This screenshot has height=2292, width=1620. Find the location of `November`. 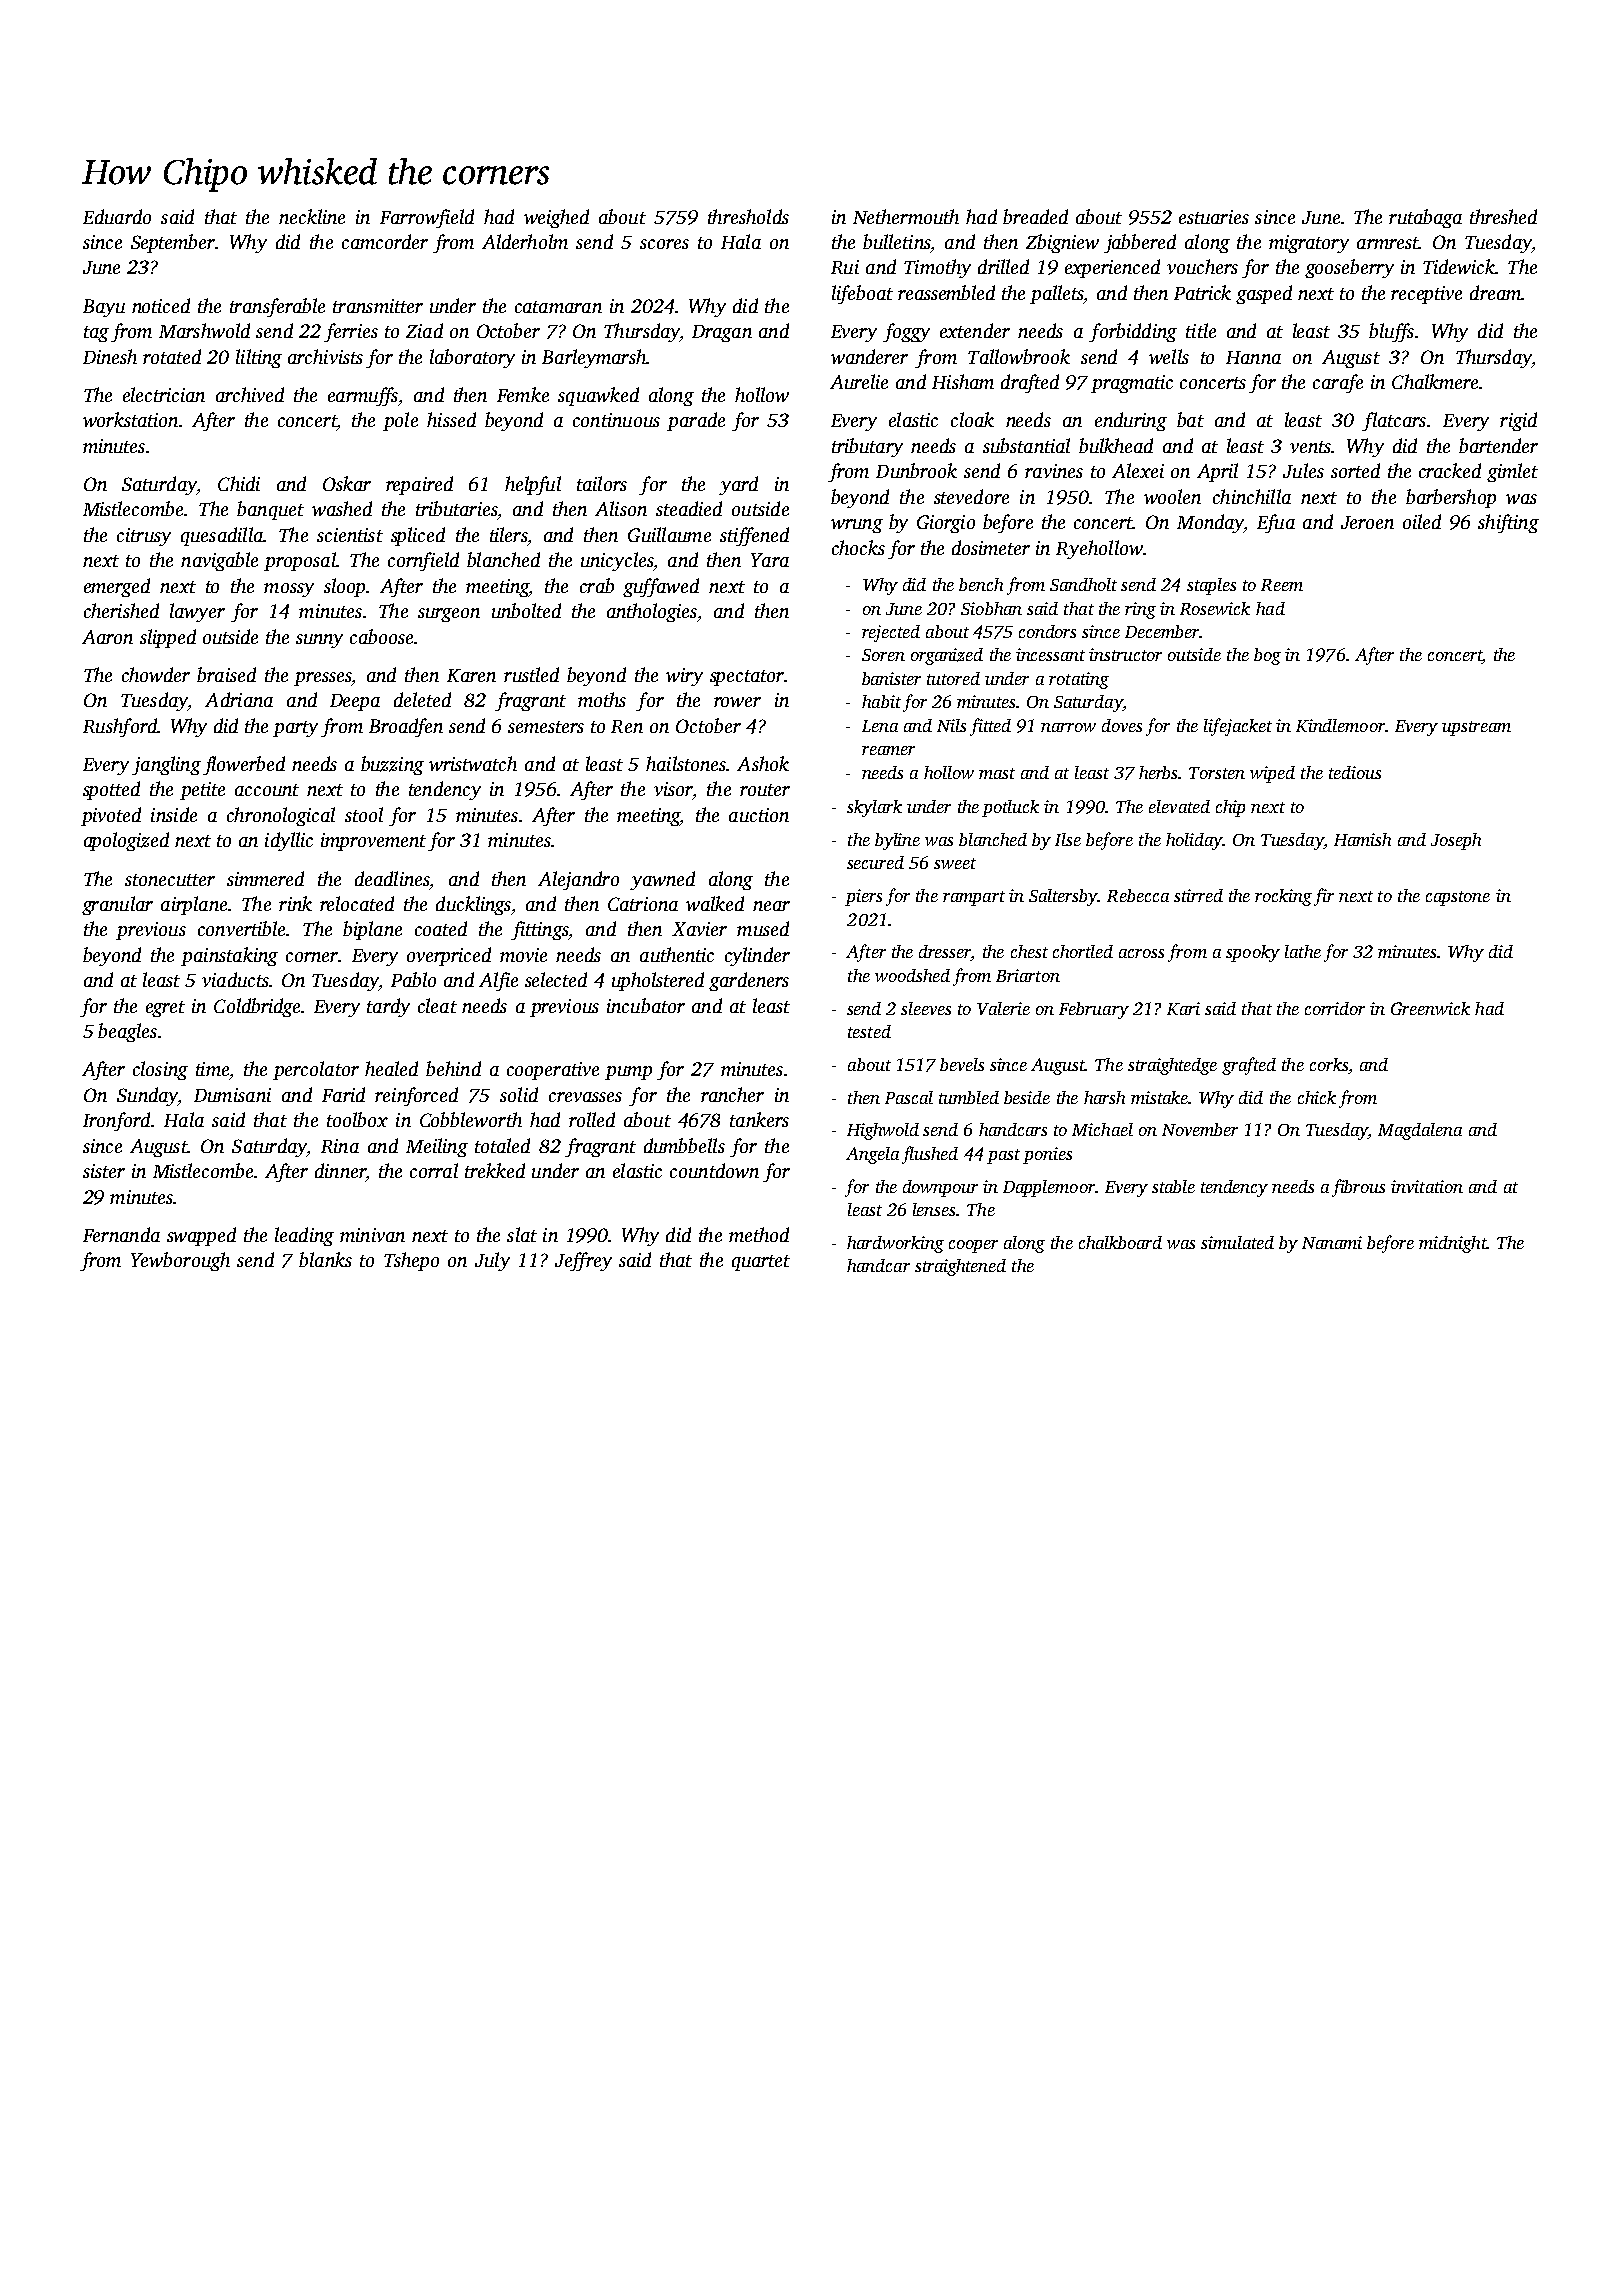

November is located at coordinates (1200, 1129).
